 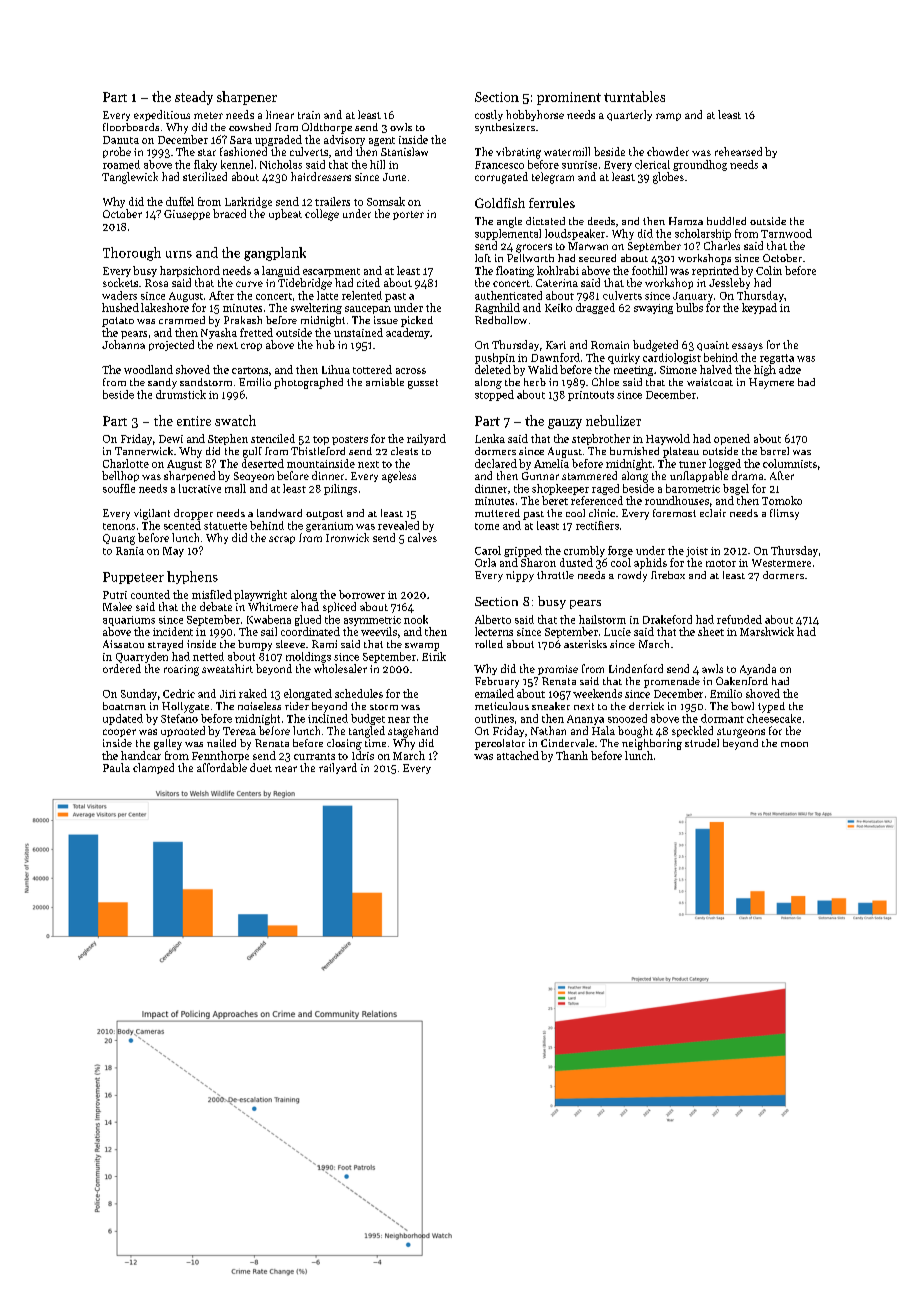 What do you see at coordinates (194, 98) in the screenshot?
I see `steady` at bounding box center [194, 98].
